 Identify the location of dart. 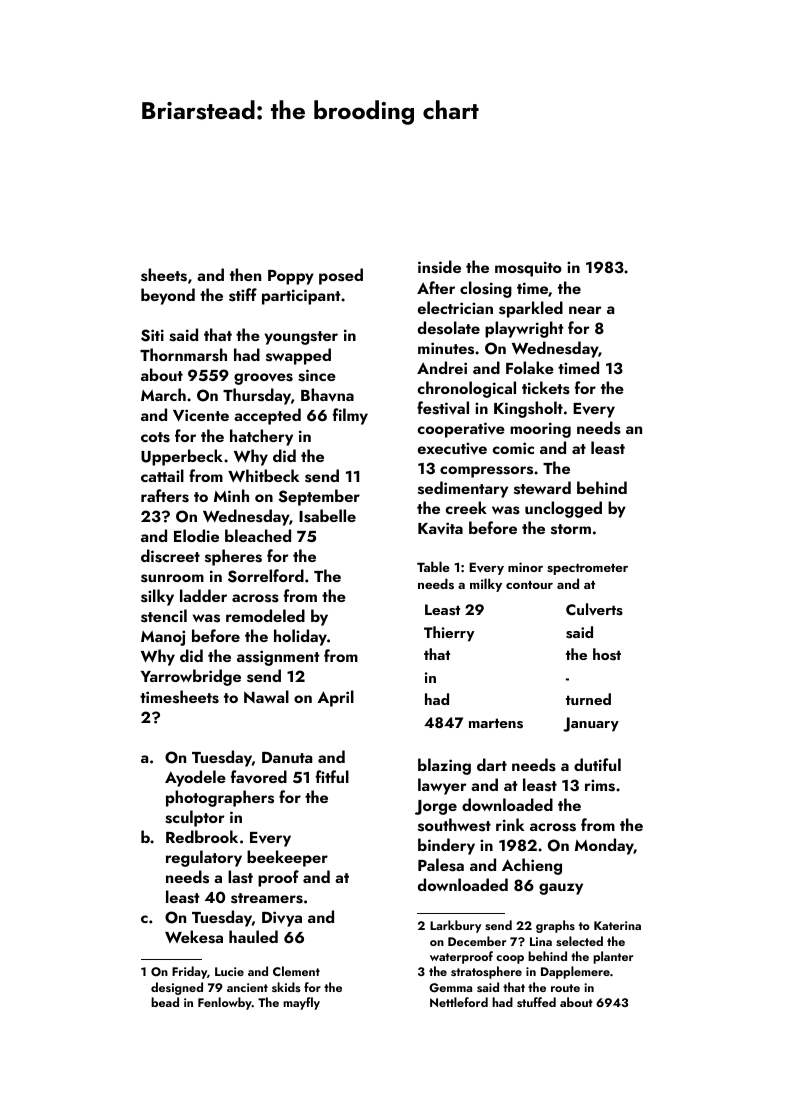
(492, 764).
